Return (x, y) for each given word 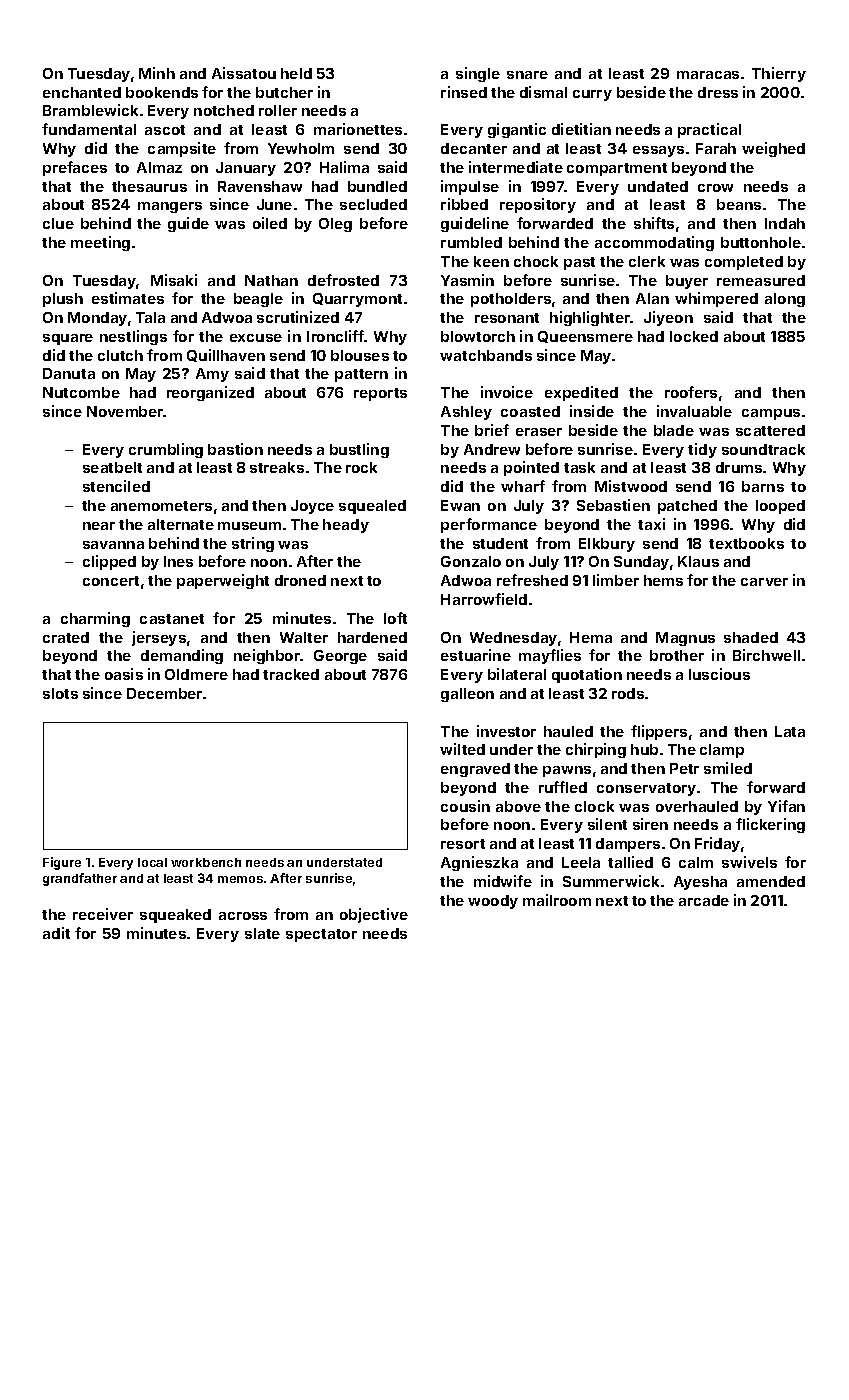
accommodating (654, 243)
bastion (235, 449)
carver (764, 582)
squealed (372, 507)
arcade (704, 900)
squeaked (175, 916)
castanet (172, 619)
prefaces (75, 168)
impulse (470, 187)
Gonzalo (471, 561)
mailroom (557, 900)
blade (674, 430)
